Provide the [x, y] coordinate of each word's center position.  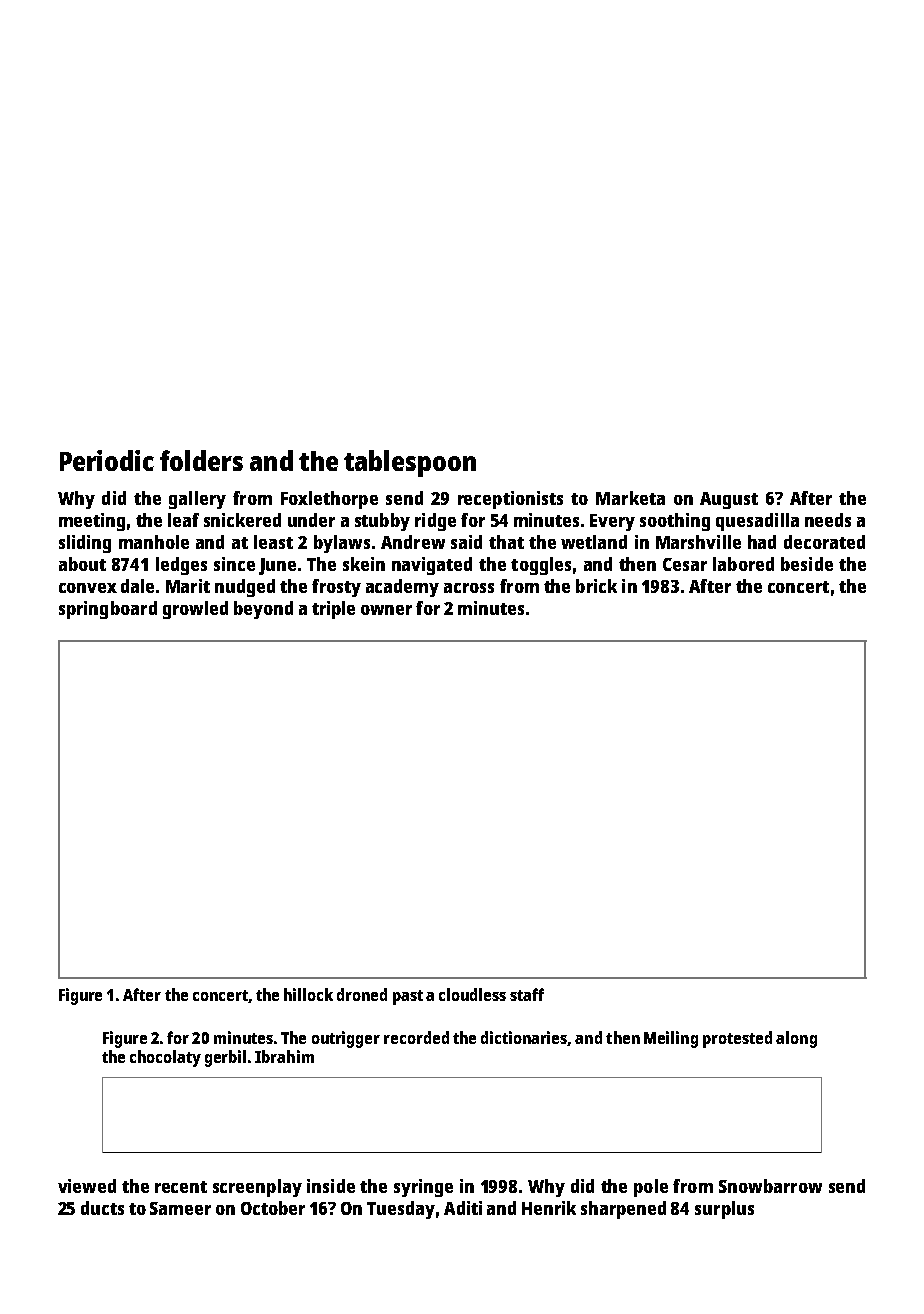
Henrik [549, 1208]
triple [333, 610]
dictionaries [524, 1038]
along [796, 1039]
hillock [308, 994]
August [729, 500]
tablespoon [410, 463]
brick [596, 586]
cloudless [472, 994]
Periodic [107, 460]
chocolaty [165, 1058]
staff [527, 994]
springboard [108, 610]
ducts [102, 1208]
